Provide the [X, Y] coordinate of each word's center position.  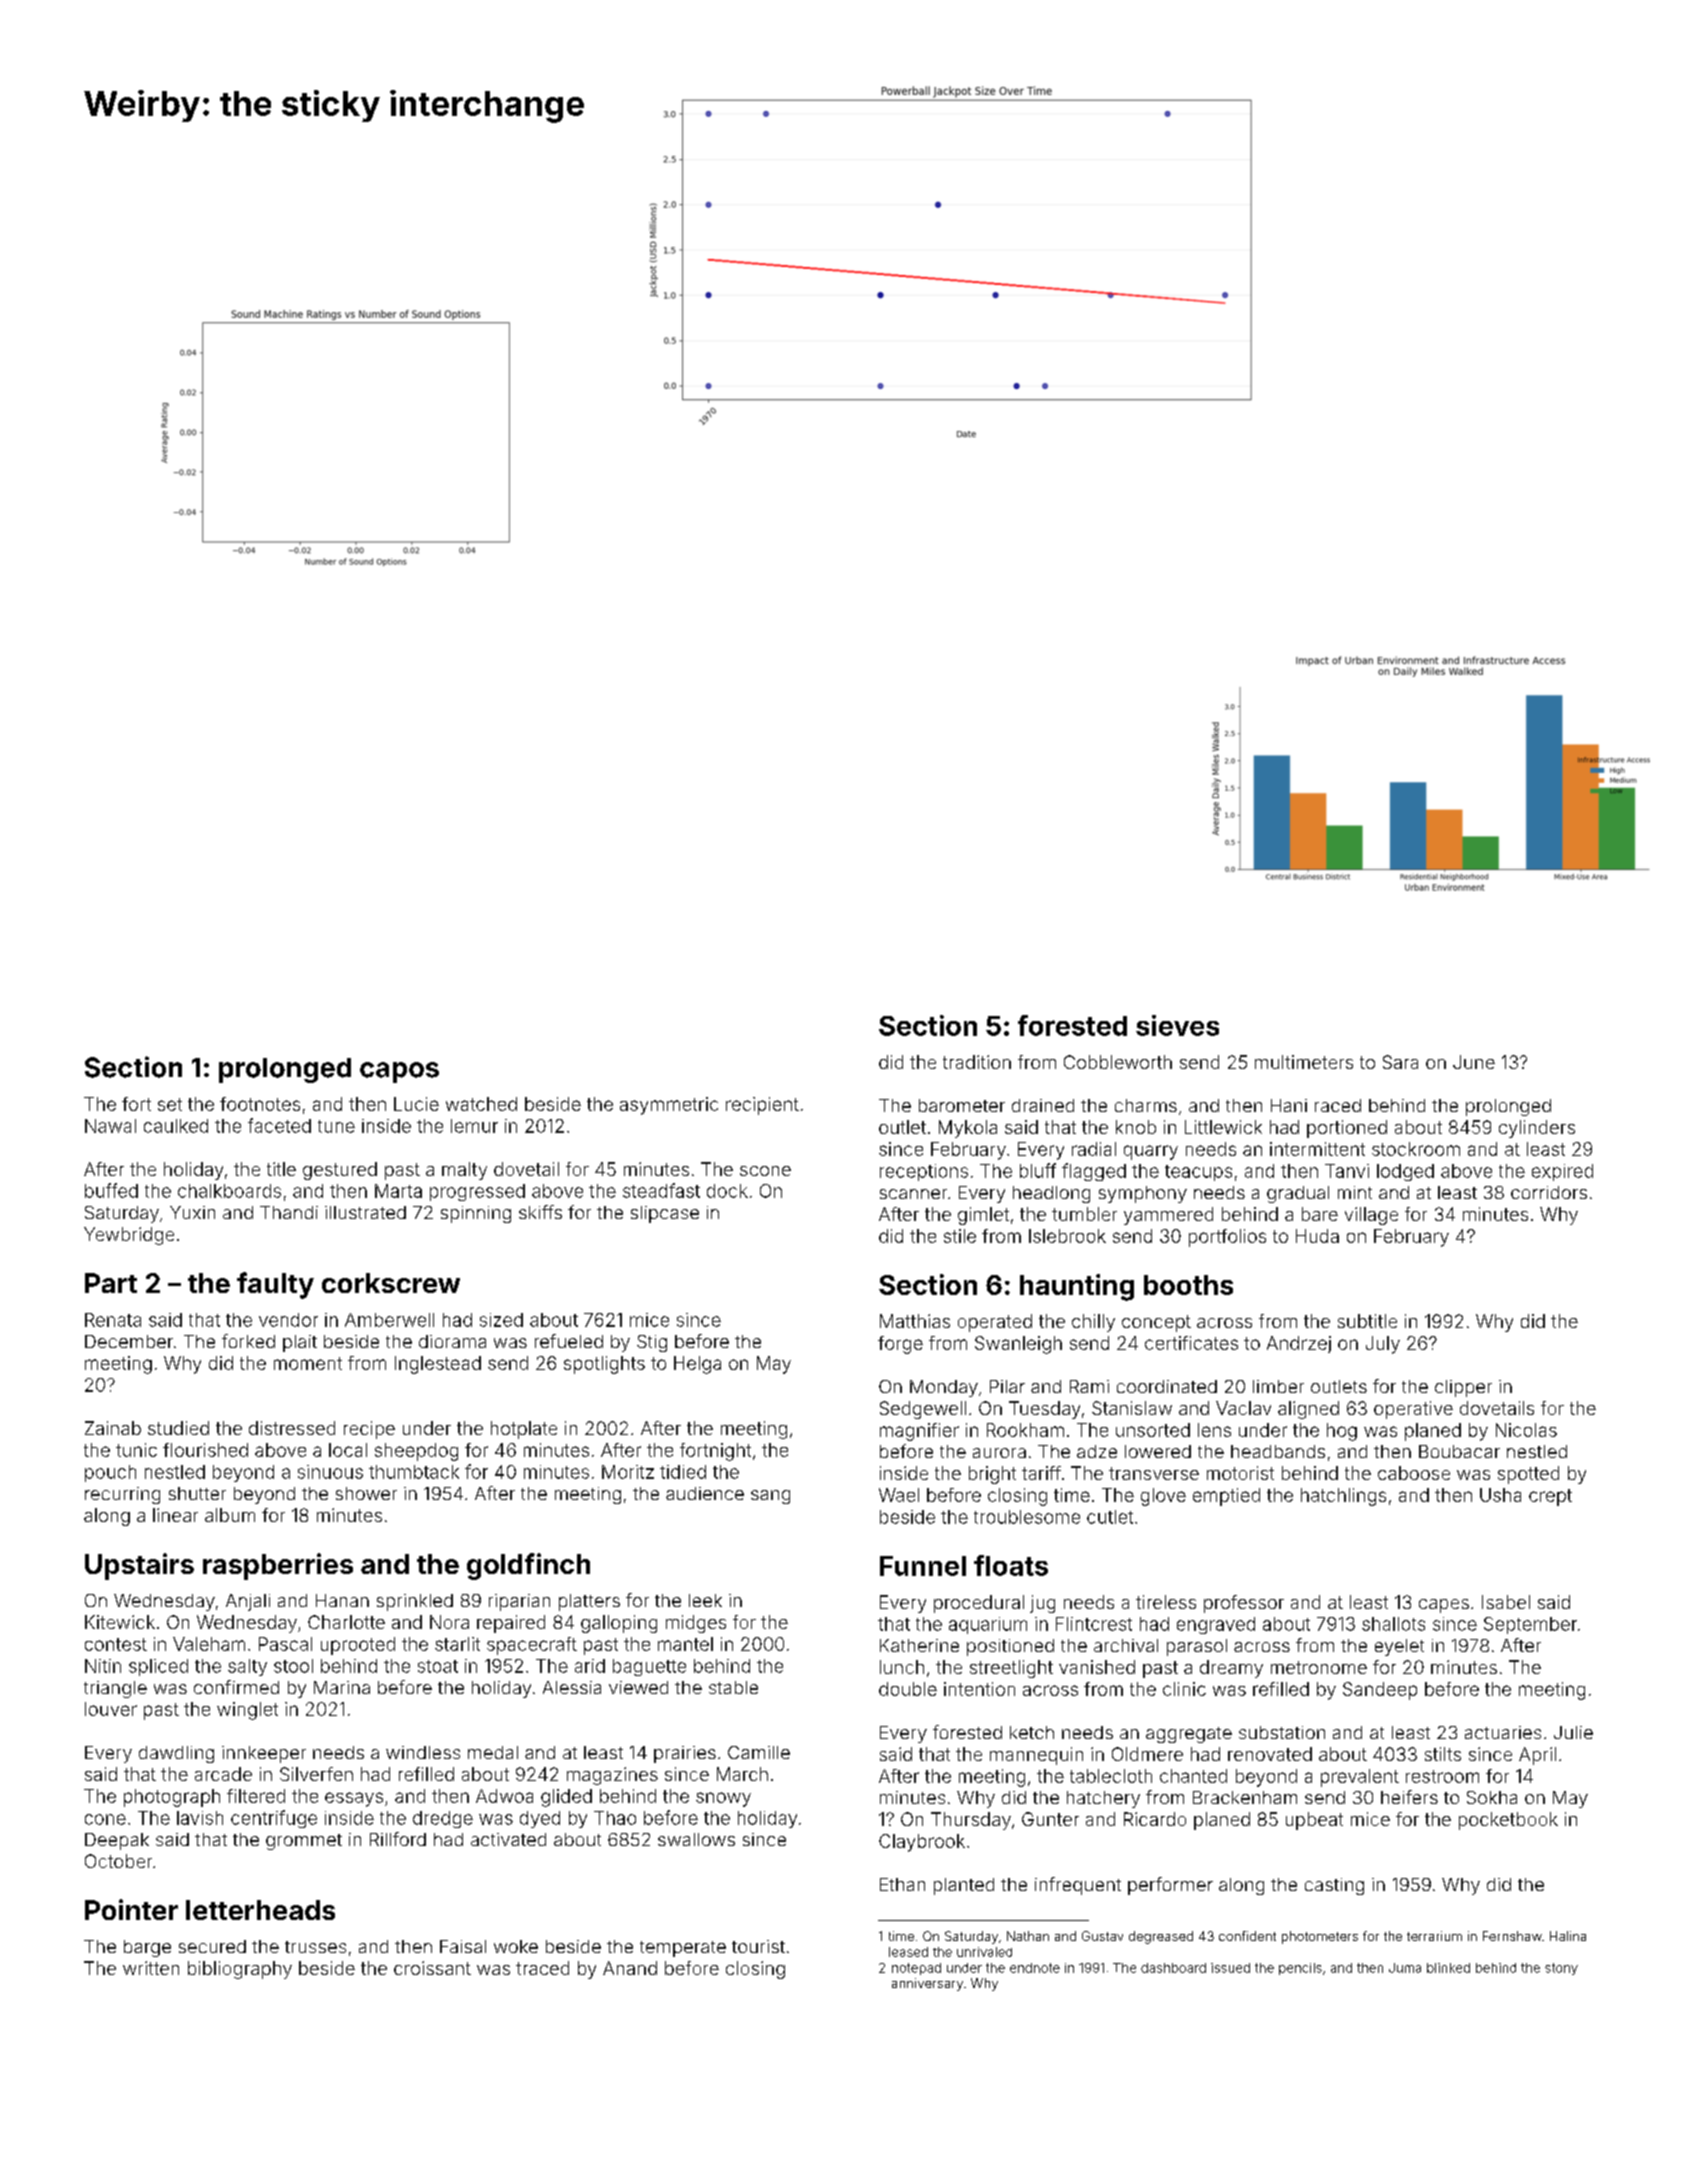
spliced [158, 1667]
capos [399, 1072]
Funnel [923, 1566]
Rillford [398, 1839]
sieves [1177, 1025]
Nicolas [1526, 1430]
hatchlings [1343, 1497]
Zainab [113, 1428]
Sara [1400, 1062]
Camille [759, 1752]
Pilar [1007, 1386]
